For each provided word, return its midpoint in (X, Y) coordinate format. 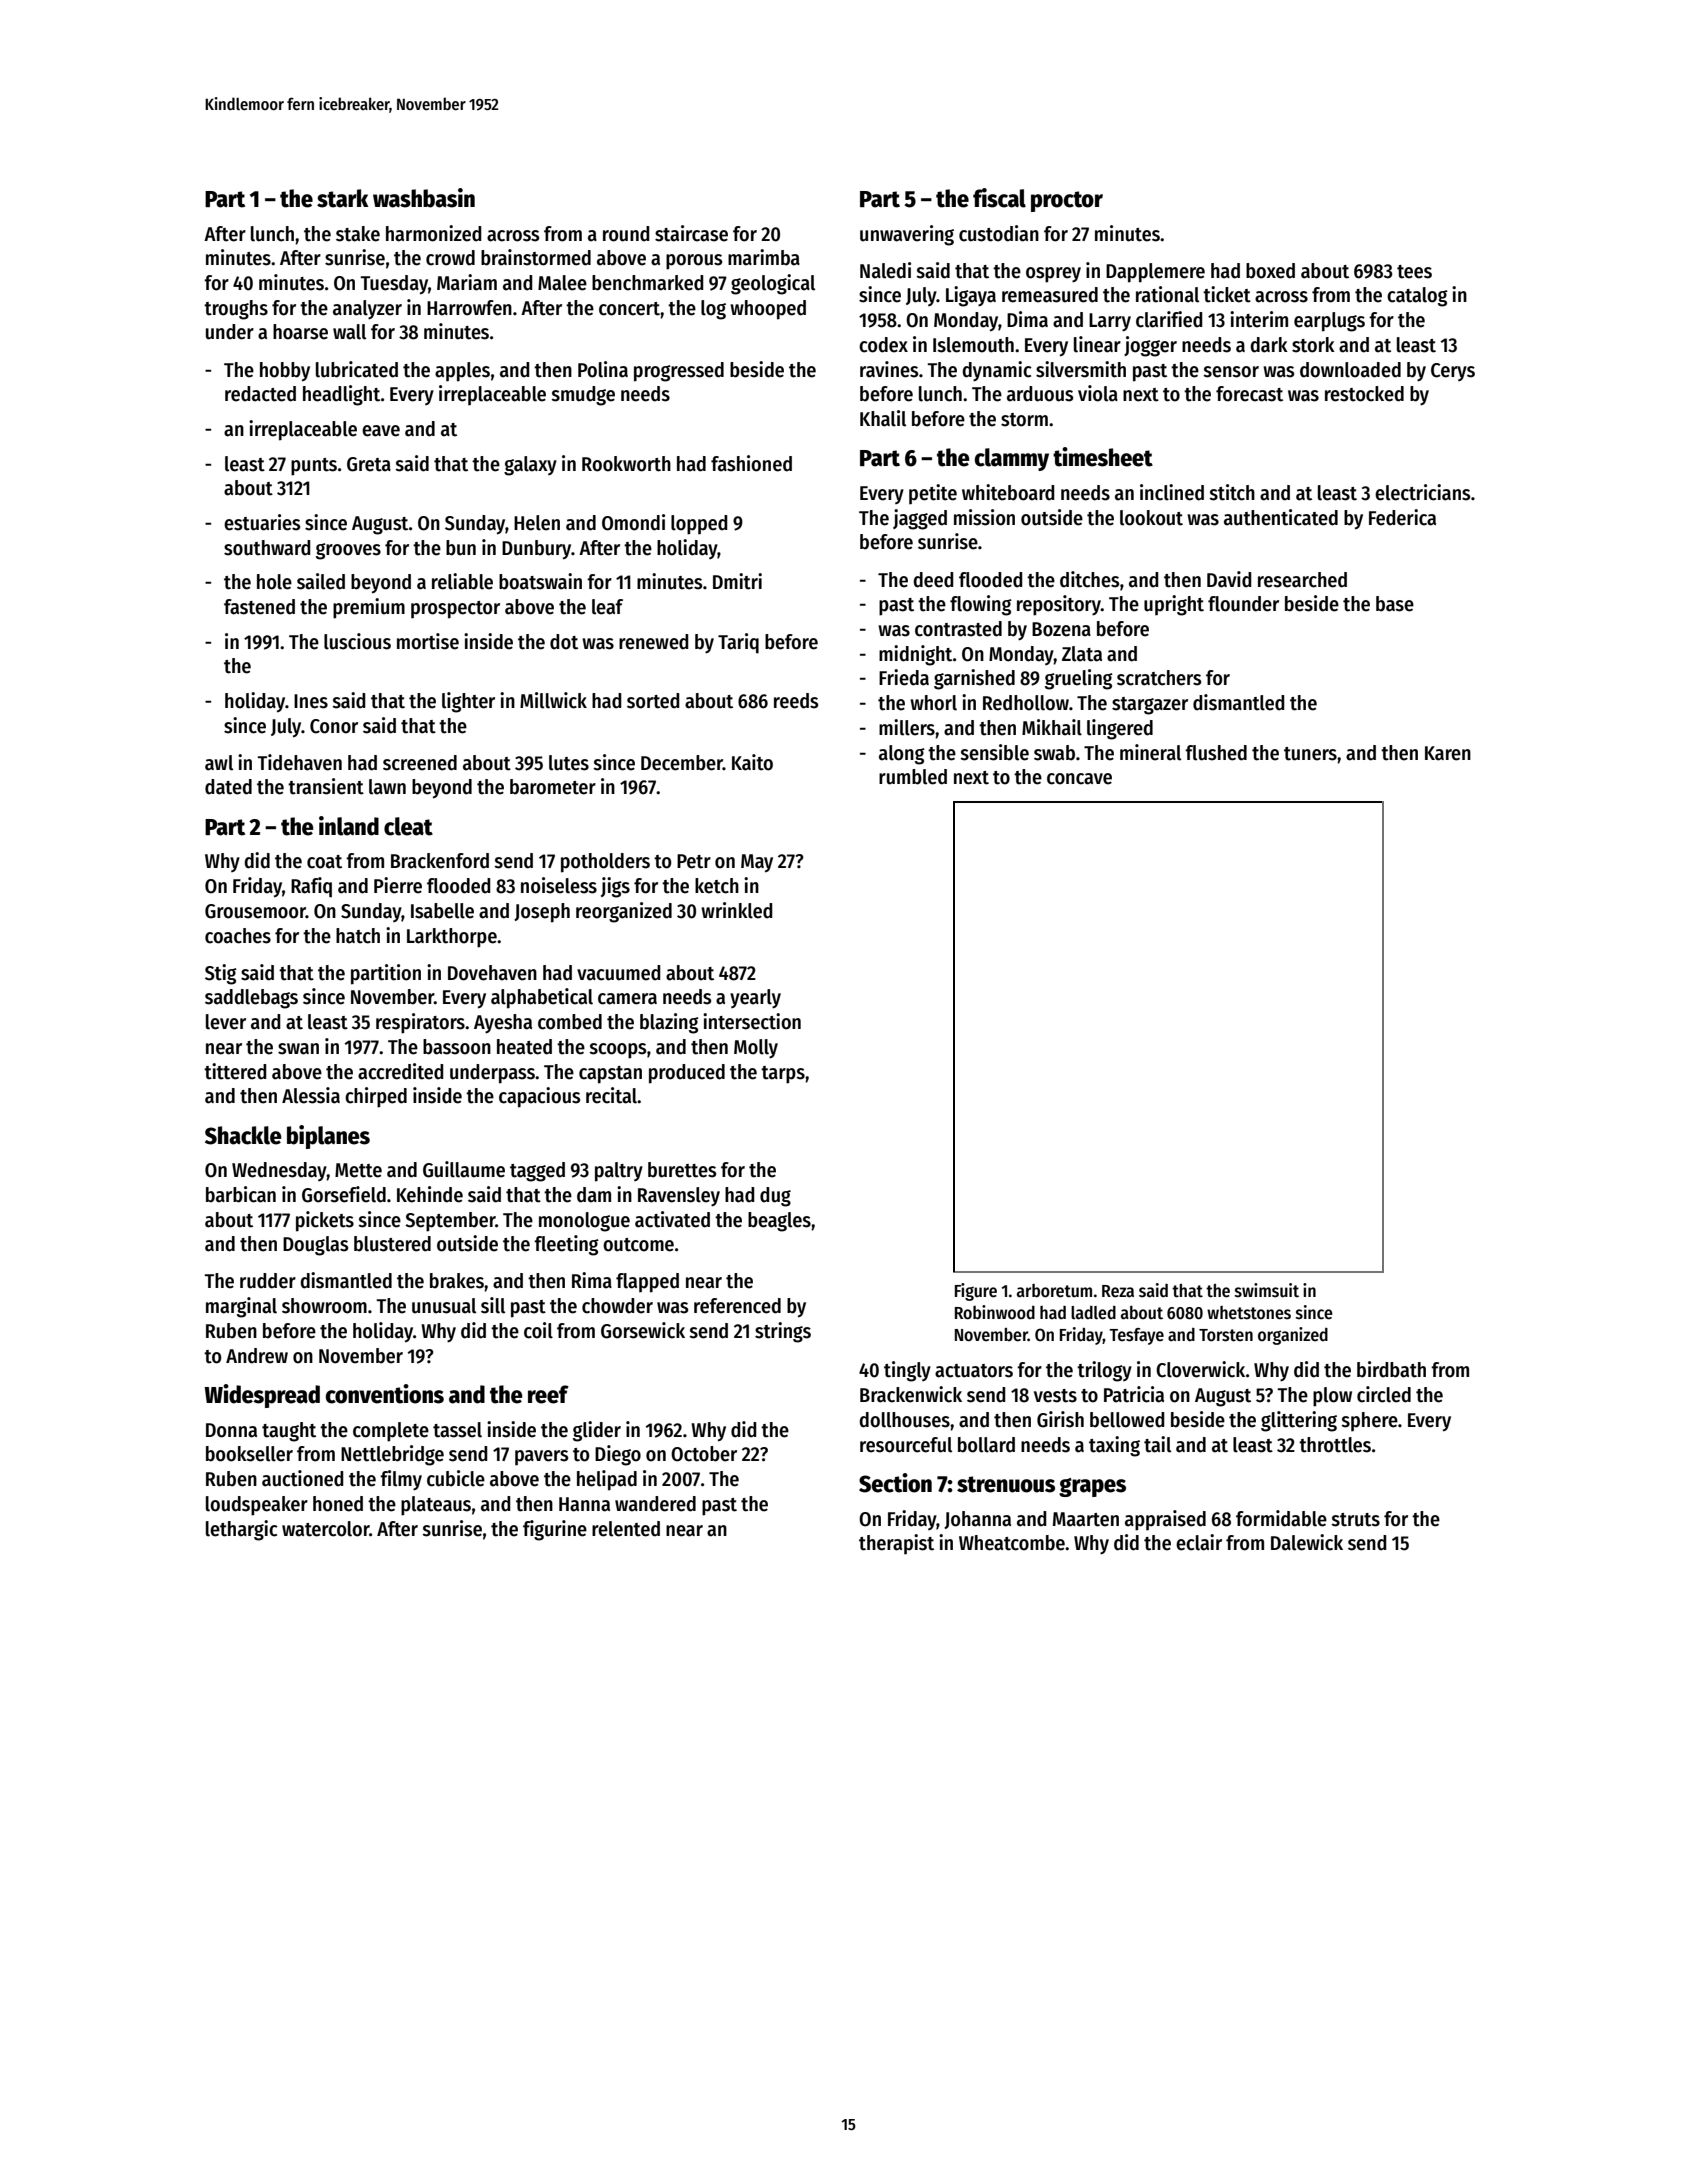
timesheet (1103, 457)
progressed (679, 372)
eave (381, 431)
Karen (1448, 753)
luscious (357, 641)
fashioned (751, 463)
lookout (1151, 518)
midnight (915, 655)
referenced (737, 1306)
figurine (555, 1530)
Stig (221, 974)
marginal (241, 1307)
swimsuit (1267, 1290)
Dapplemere (1155, 273)
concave (1079, 779)
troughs (236, 310)
